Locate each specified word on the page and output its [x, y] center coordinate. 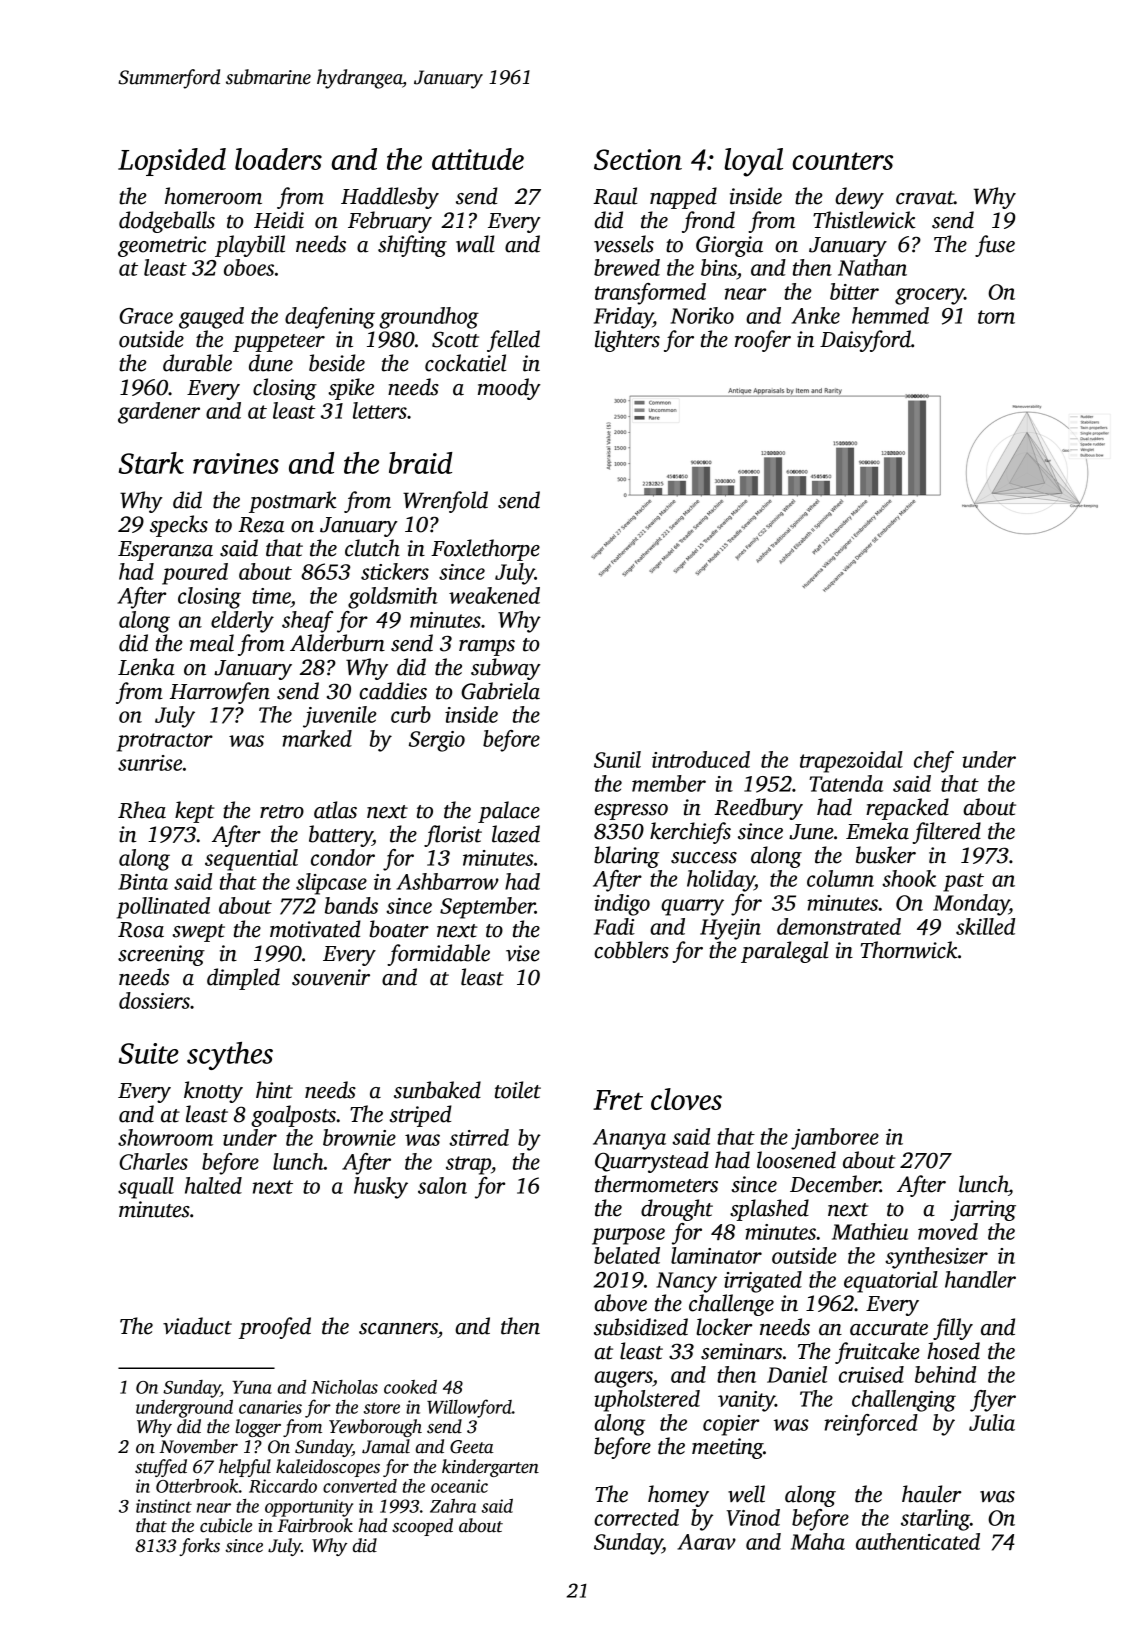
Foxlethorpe [485, 550]
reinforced [871, 1425]
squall [146, 1188]
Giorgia [729, 246]
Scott [455, 339]
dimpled [243, 979]
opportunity [309, 1508]
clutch [372, 548]
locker [724, 1327]
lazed [516, 834]
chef [934, 762]
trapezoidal [851, 762]
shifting [412, 246]
